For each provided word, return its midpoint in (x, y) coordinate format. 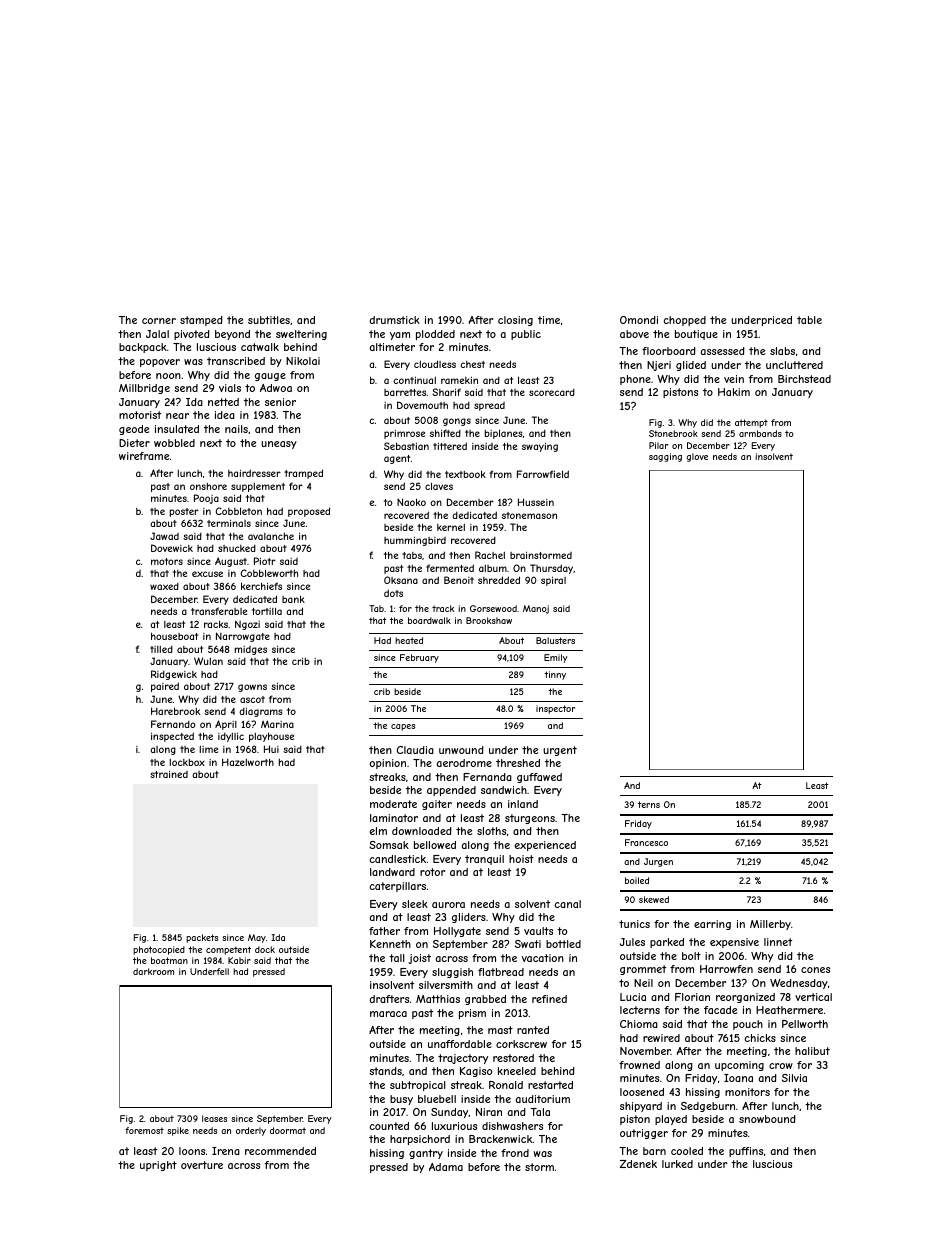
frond (515, 1153)
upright (158, 1166)
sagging (665, 457)
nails (236, 429)
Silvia (794, 1078)
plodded (435, 335)
